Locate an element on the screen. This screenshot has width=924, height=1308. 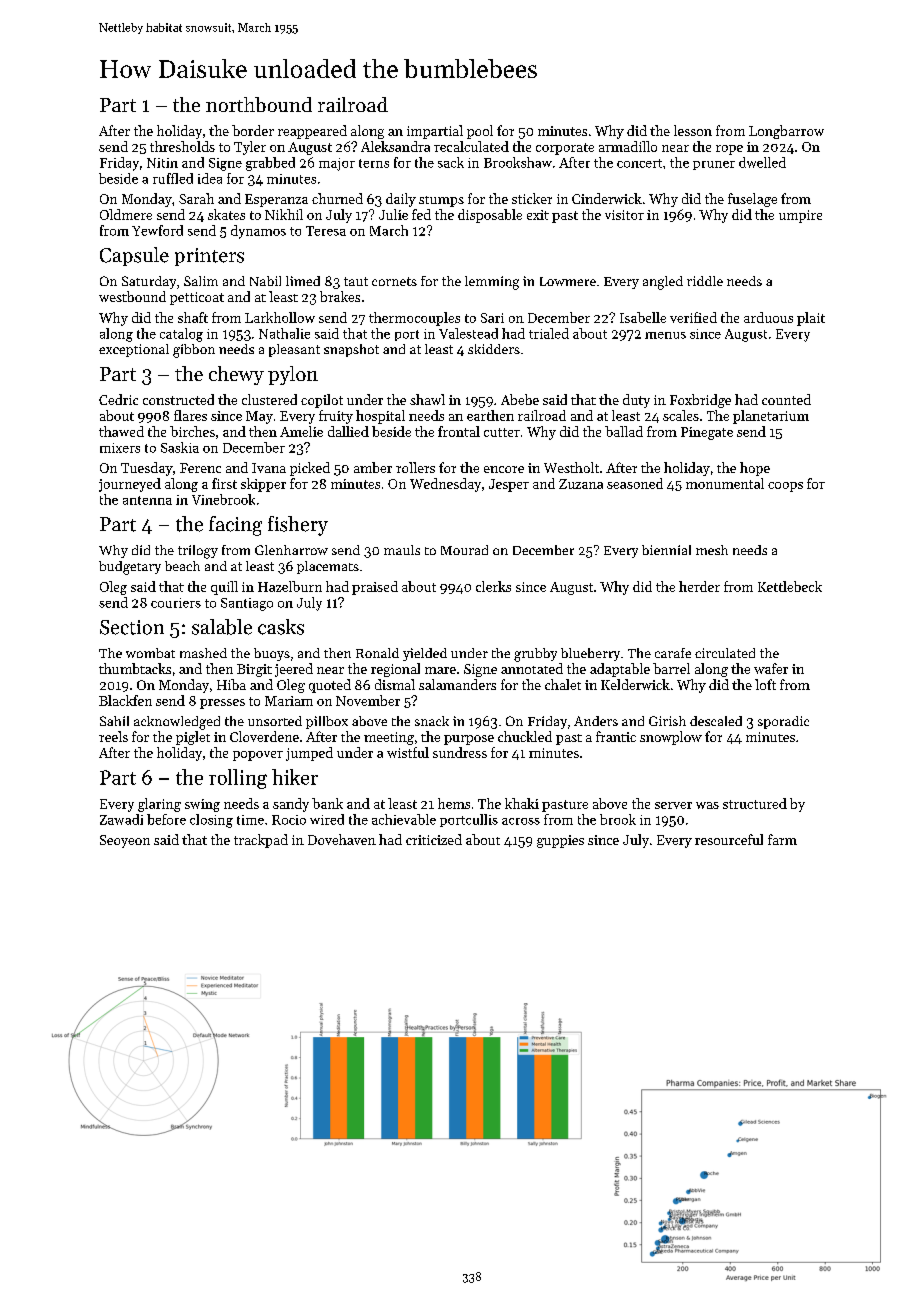
guppies is located at coordinates (560, 841).
